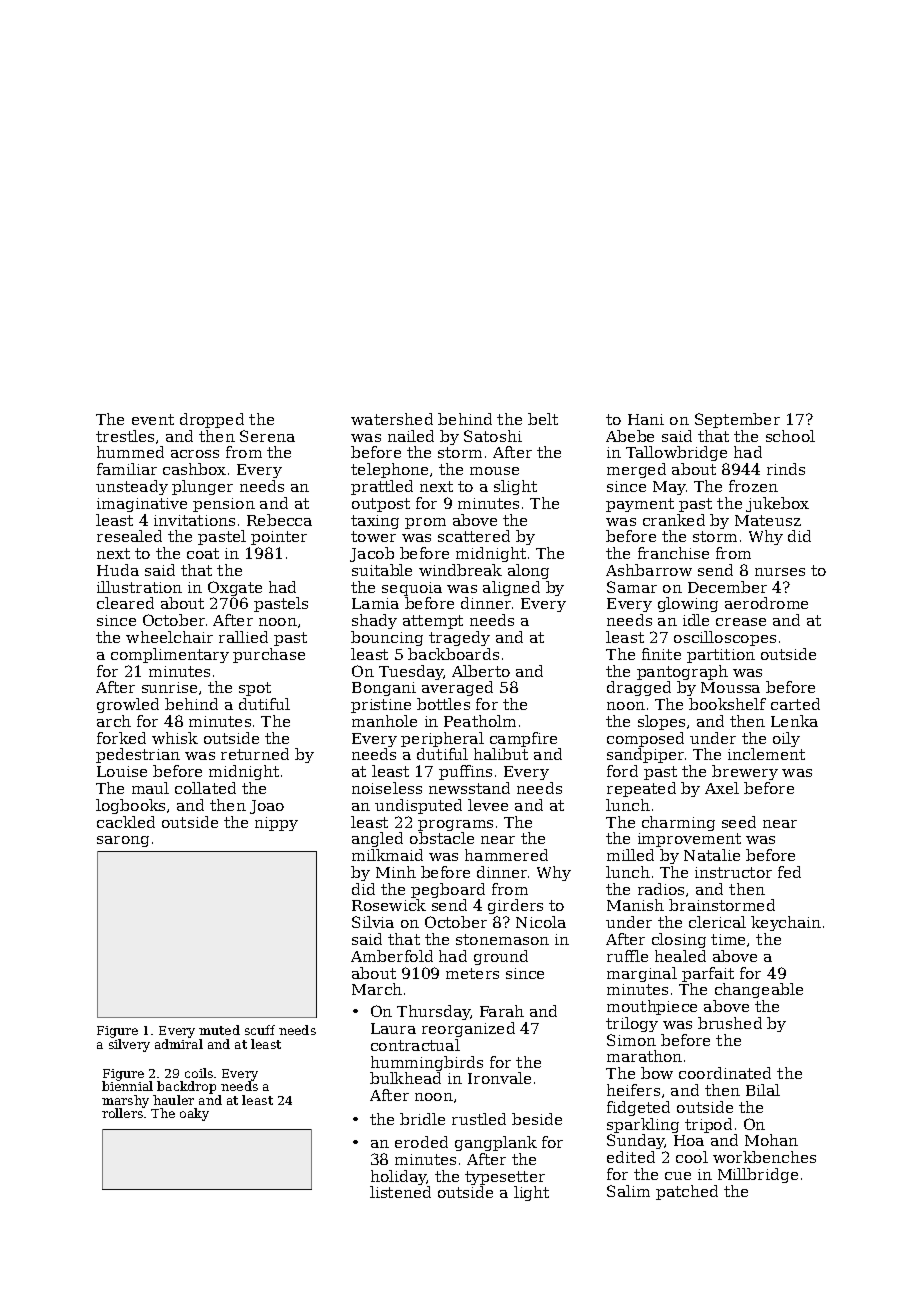 The width and height of the screenshot is (924, 1308). I want to click on nurses, so click(780, 572).
